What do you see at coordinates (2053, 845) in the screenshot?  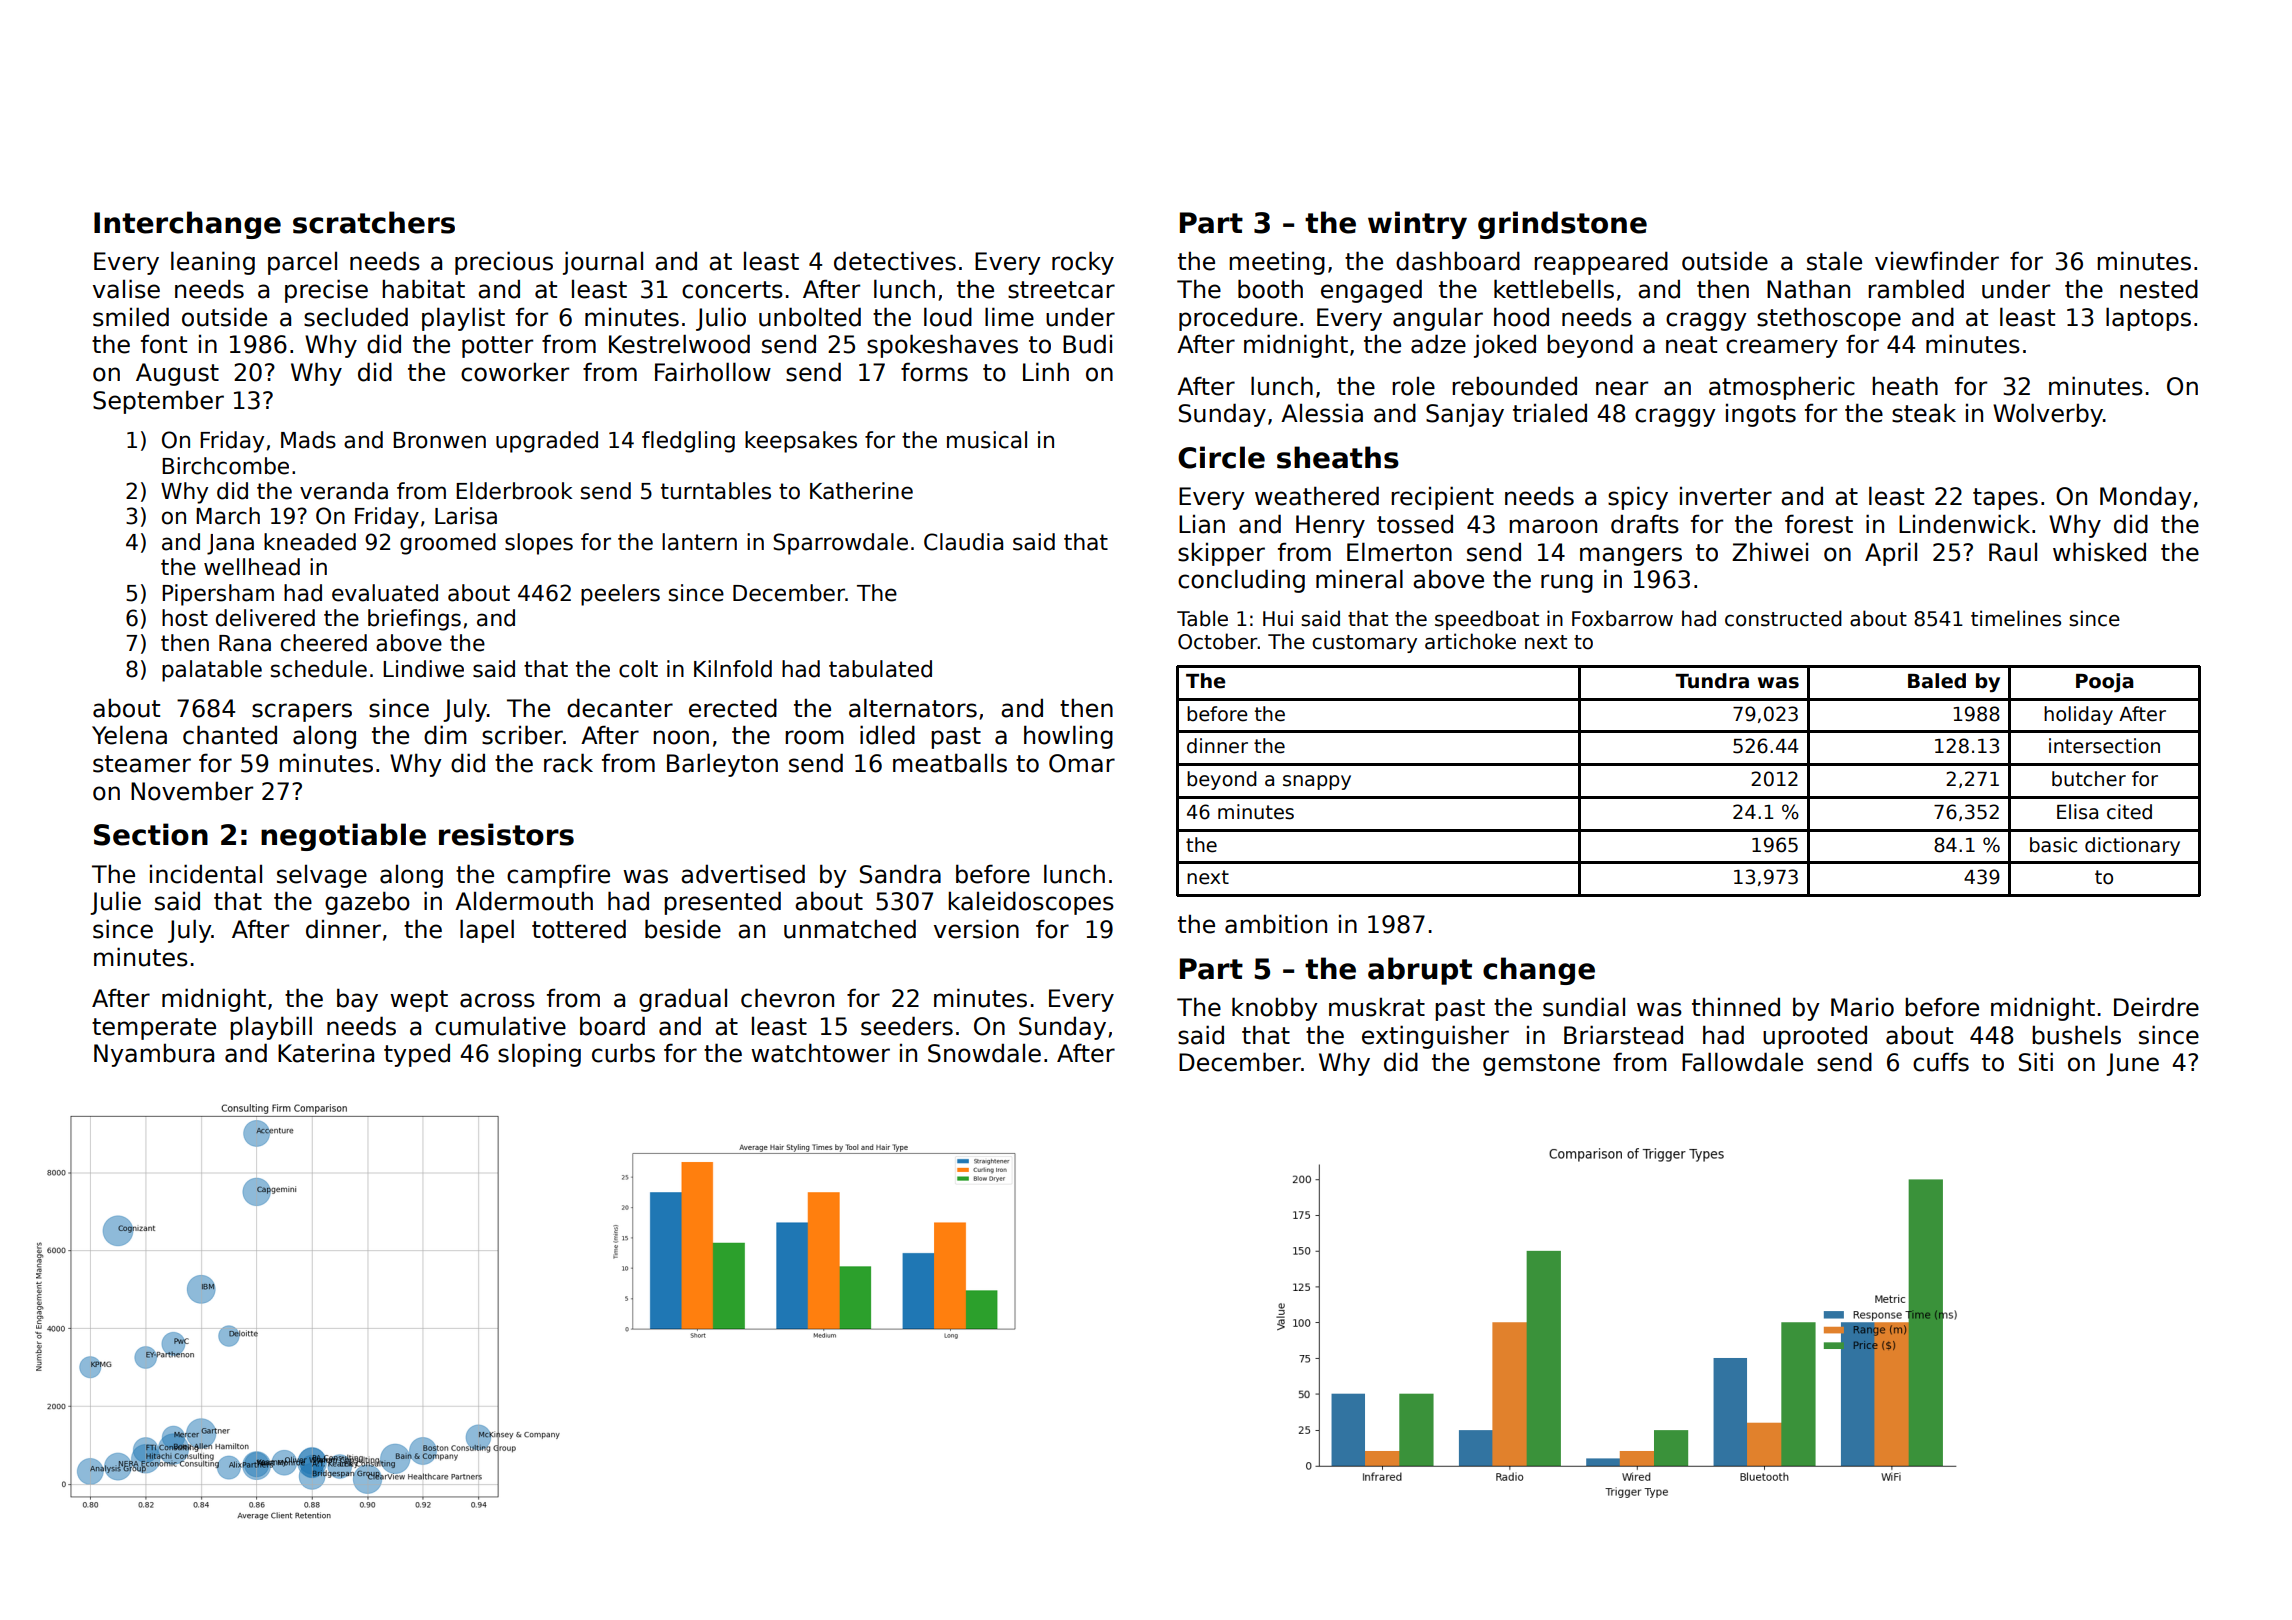 I see `basic` at bounding box center [2053, 845].
